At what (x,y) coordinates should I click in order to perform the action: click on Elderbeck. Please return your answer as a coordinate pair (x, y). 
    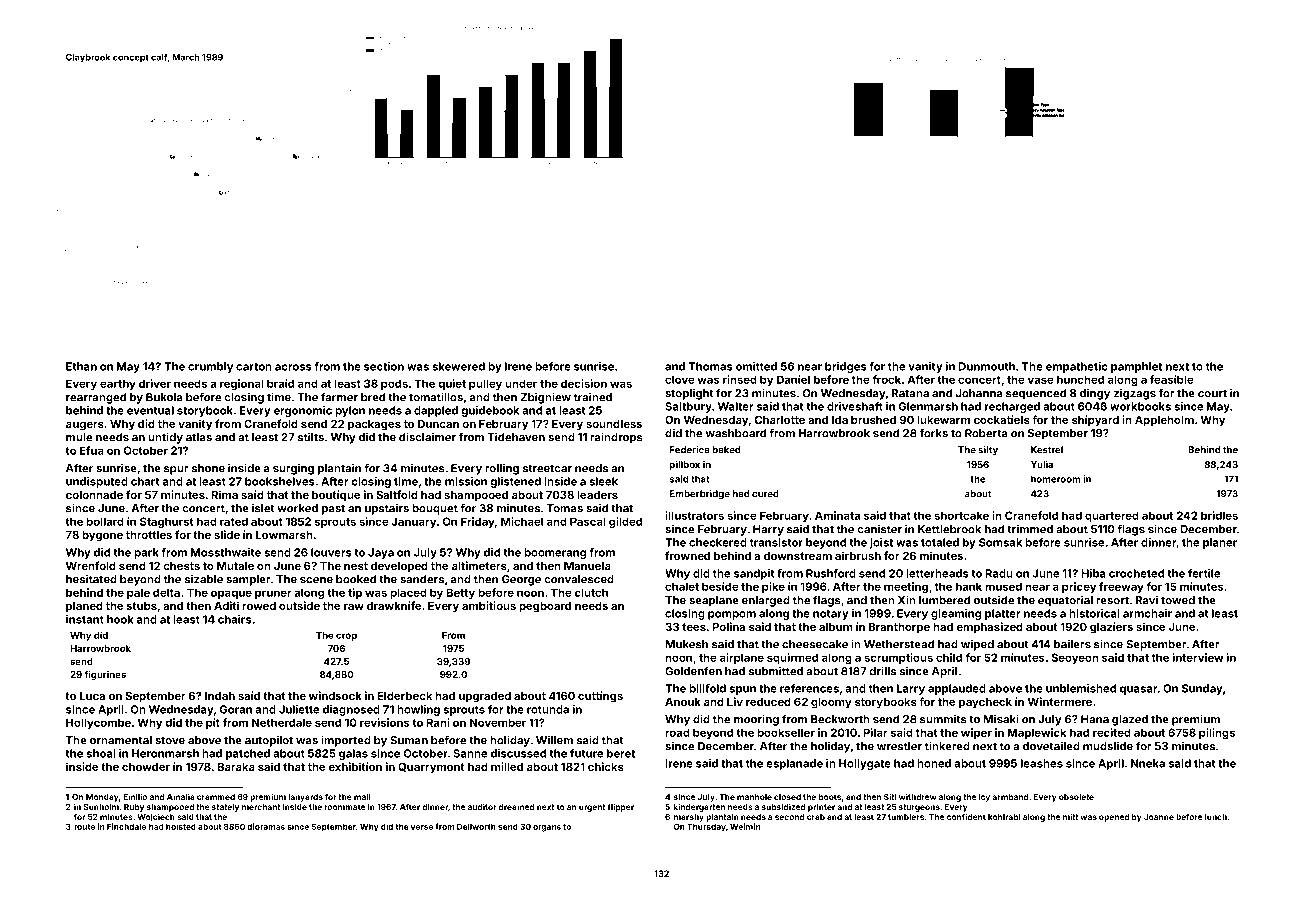
    Looking at the image, I should click on (404, 696).
